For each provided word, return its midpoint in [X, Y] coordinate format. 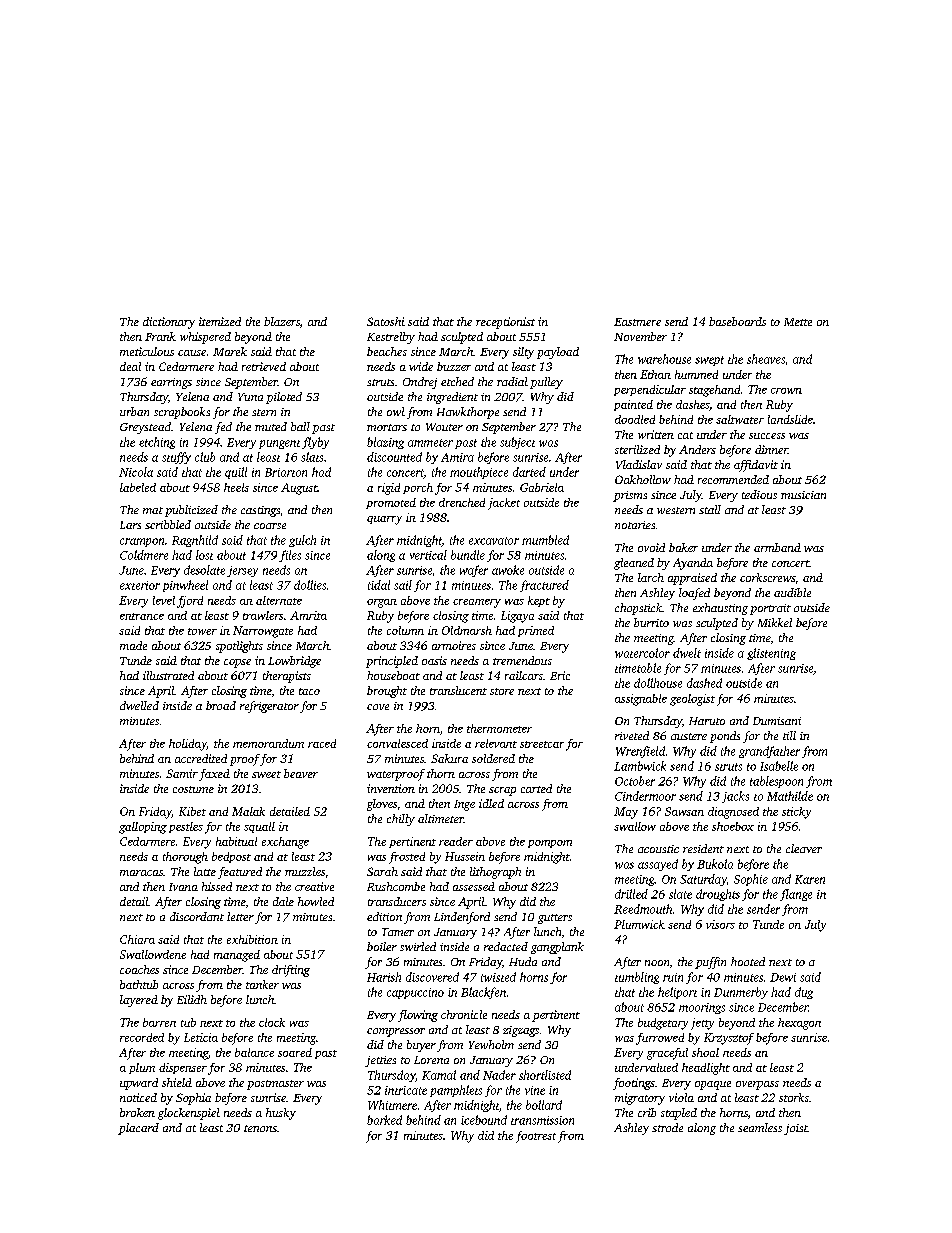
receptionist [505, 323]
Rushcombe [396, 886]
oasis [434, 660]
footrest [536, 1137]
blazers [282, 321]
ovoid [651, 547]
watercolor [642, 653]
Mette [798, 322]
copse [237, 663]
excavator [494, 541]
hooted [748, 961]
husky [281, 1114]
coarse [270, 526]
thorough [185, 858]
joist [796, 1129]
